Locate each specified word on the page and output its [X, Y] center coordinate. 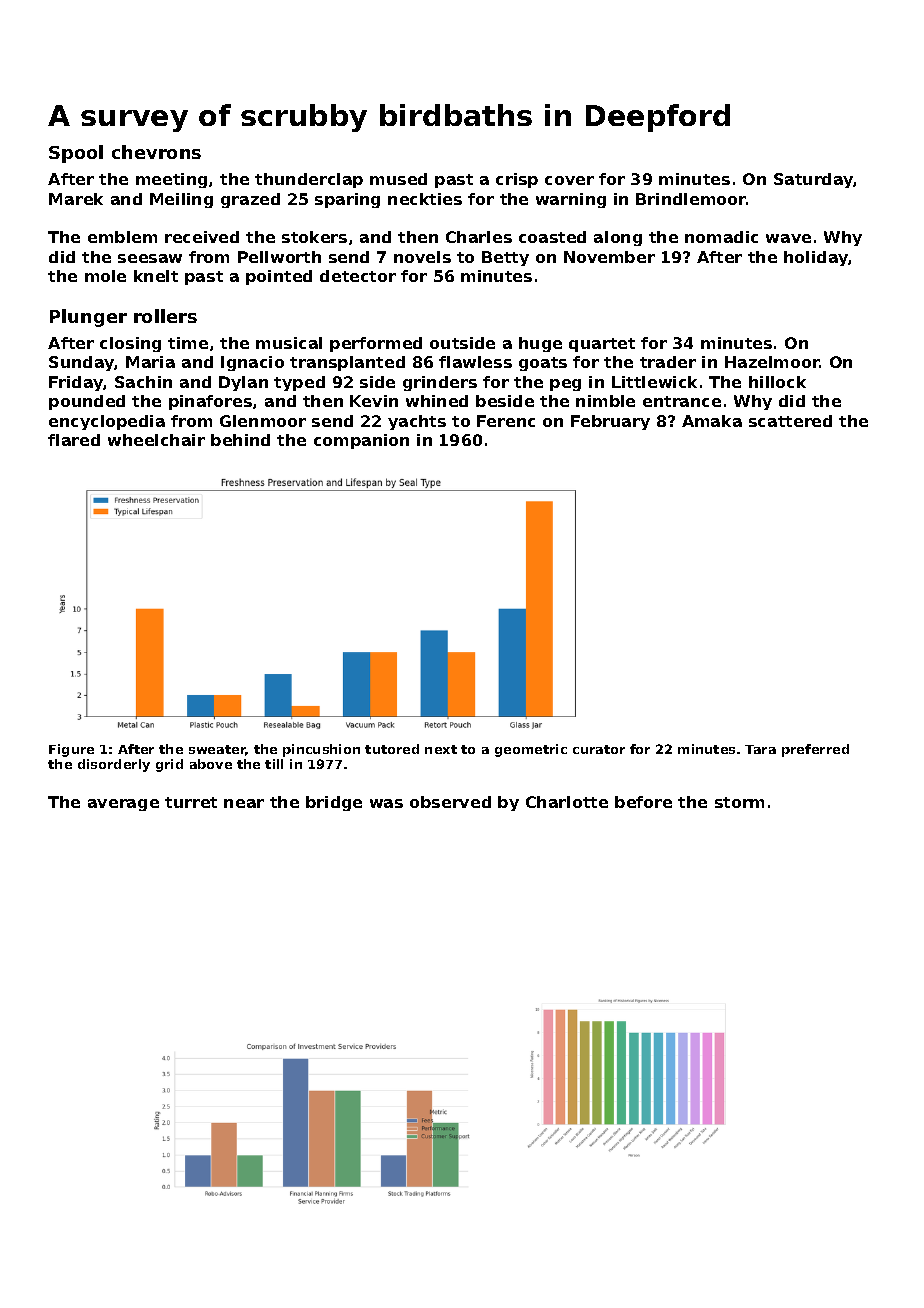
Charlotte [567, 802]
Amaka [712, 421]
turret [191, 802]
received [202, 237]
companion [361, 441]
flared [74, 440]
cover [569, 180]
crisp [517, 180]
